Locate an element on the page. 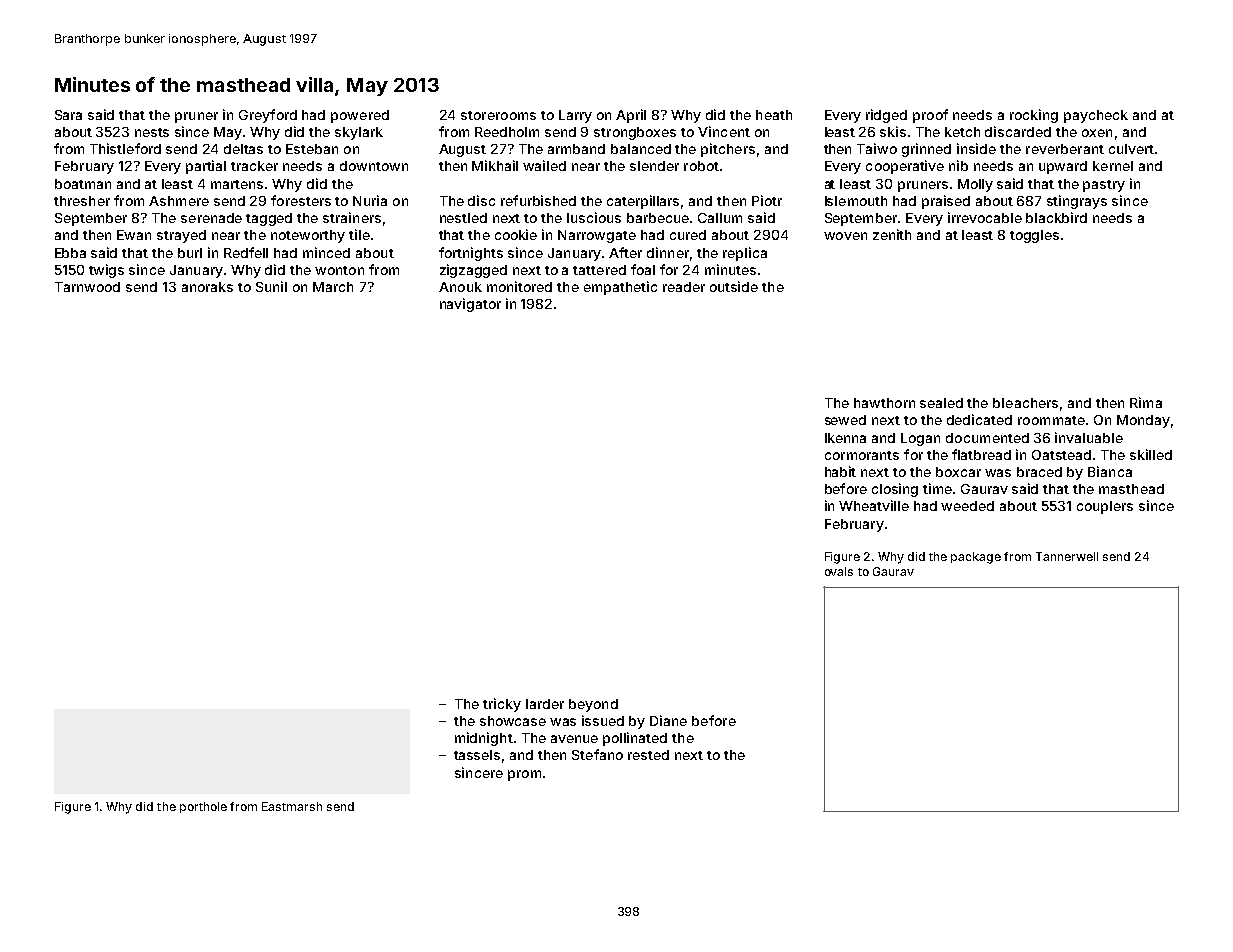 Image resolution: width=1233 pixels, height=952 pixels. package is located at coordinates (976, 558).
